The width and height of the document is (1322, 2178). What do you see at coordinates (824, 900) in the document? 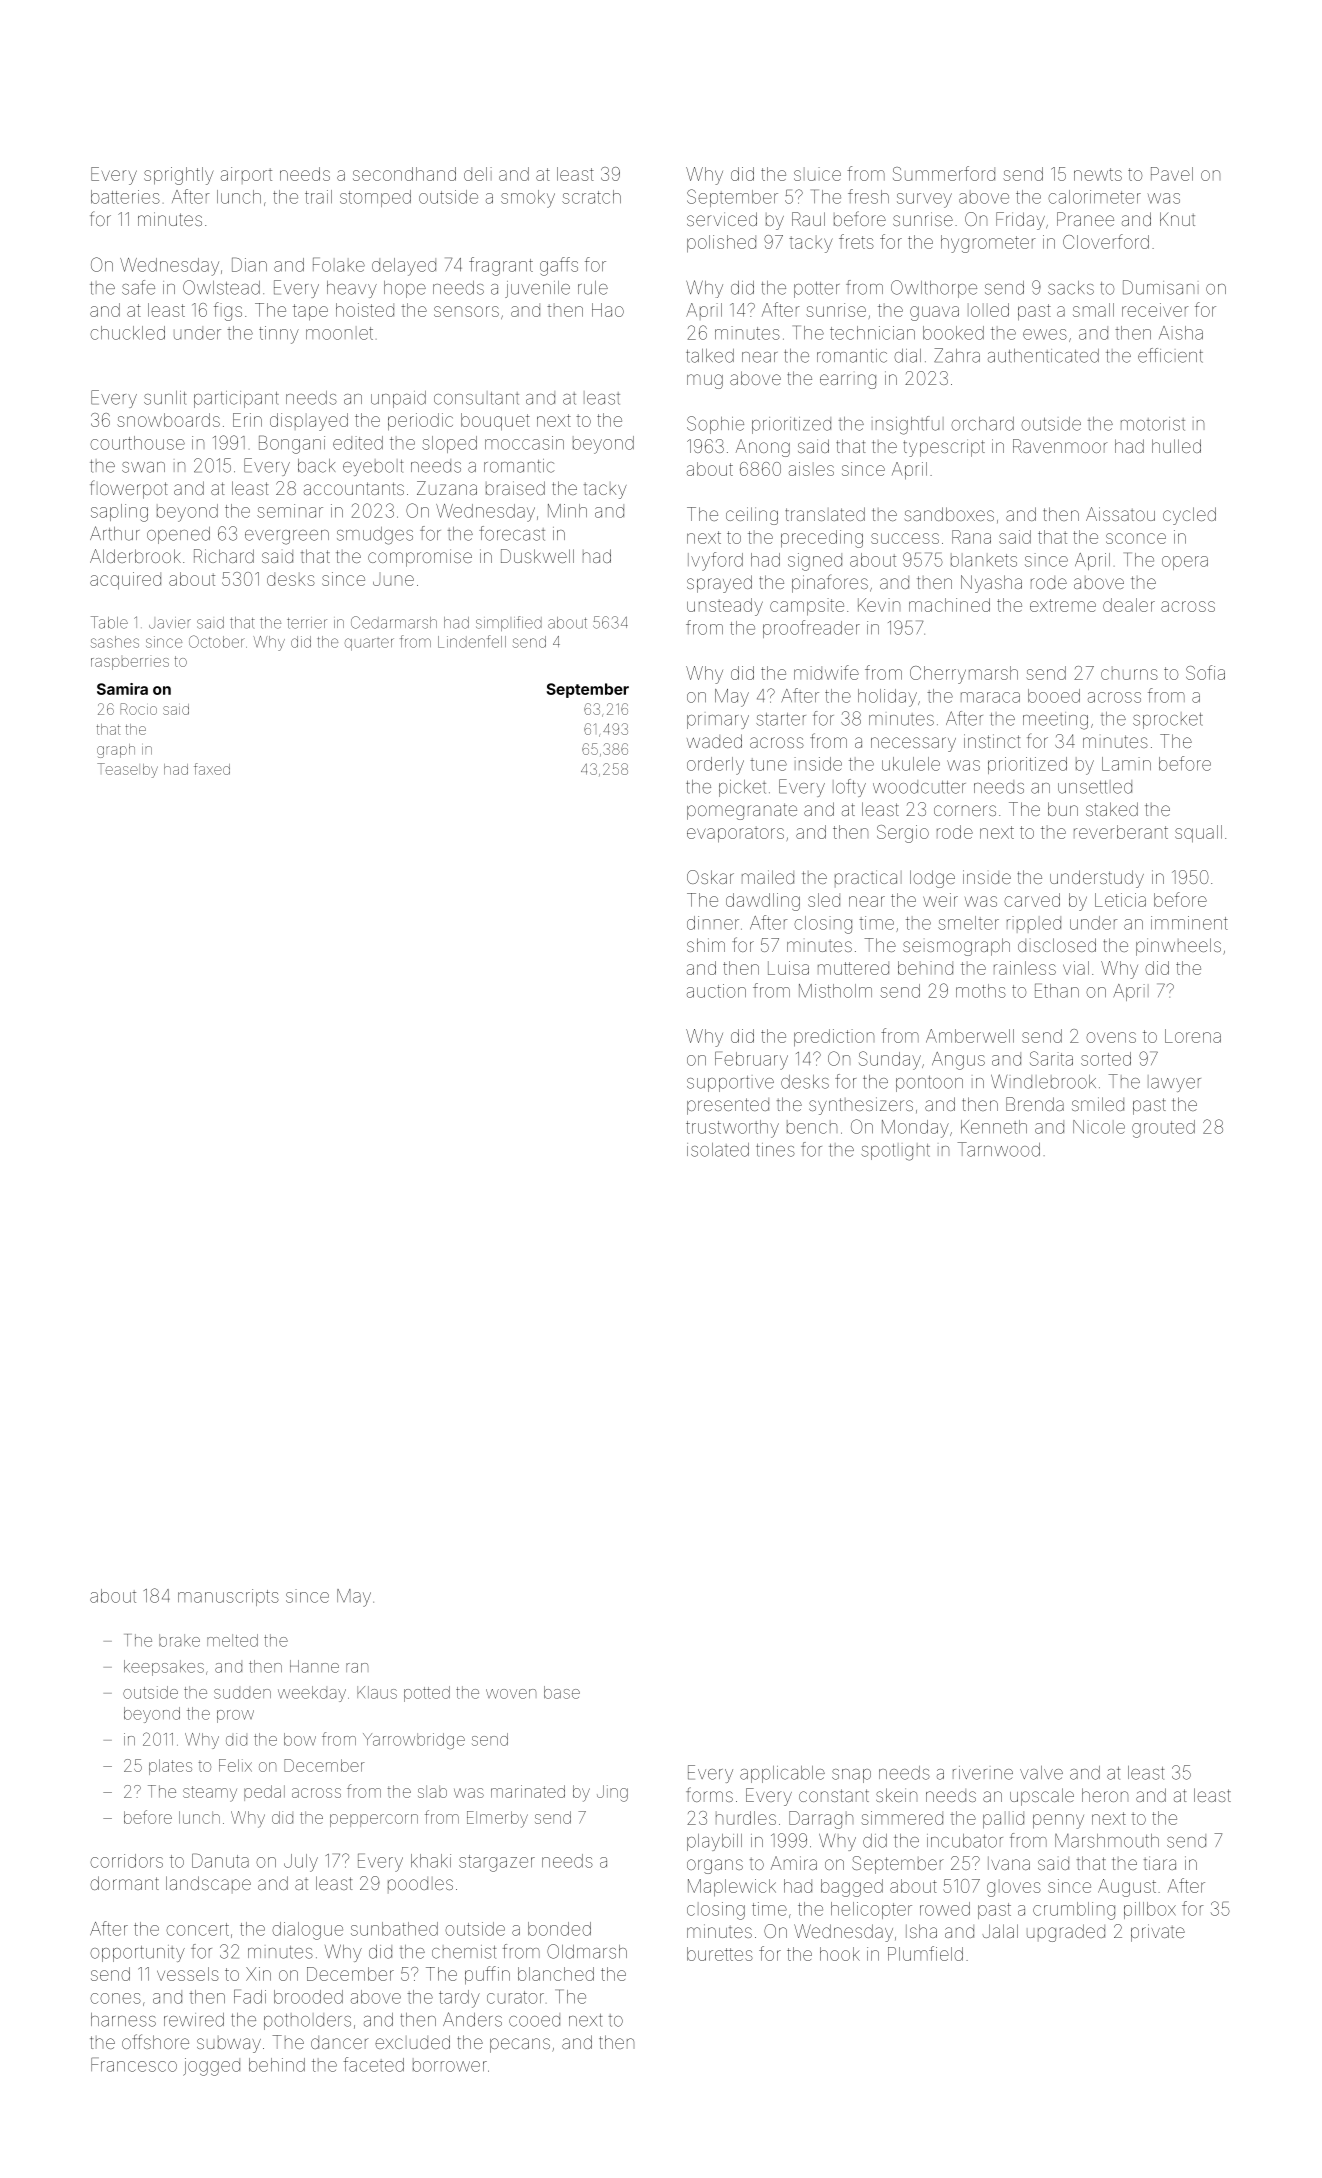
I see `sled` at bounding box center [824, 900].
